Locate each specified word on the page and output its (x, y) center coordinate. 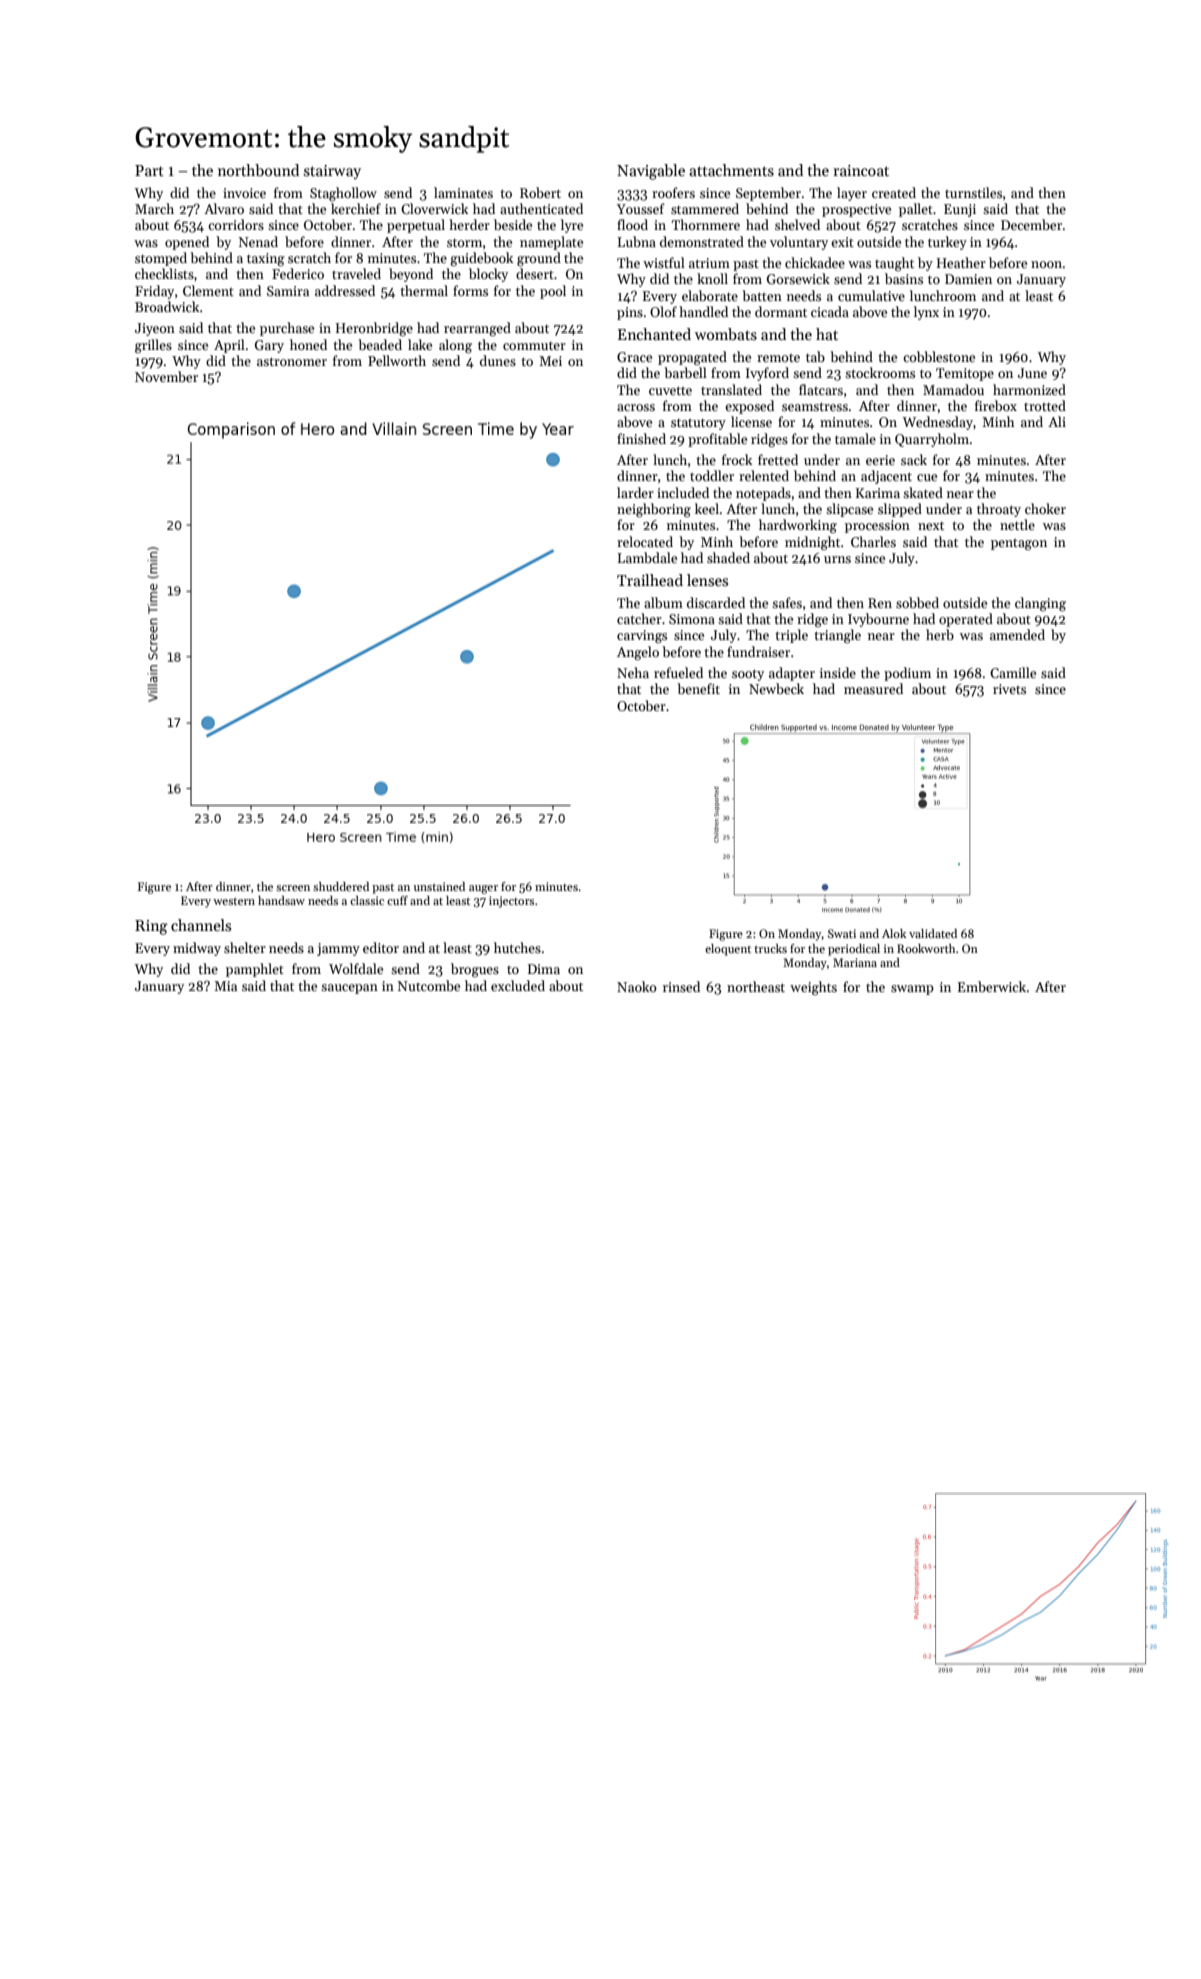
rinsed (681, 986)
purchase (287, 329)
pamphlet (255, 970)
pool (553, 292)
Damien (968, 279)
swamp (912, 990)
